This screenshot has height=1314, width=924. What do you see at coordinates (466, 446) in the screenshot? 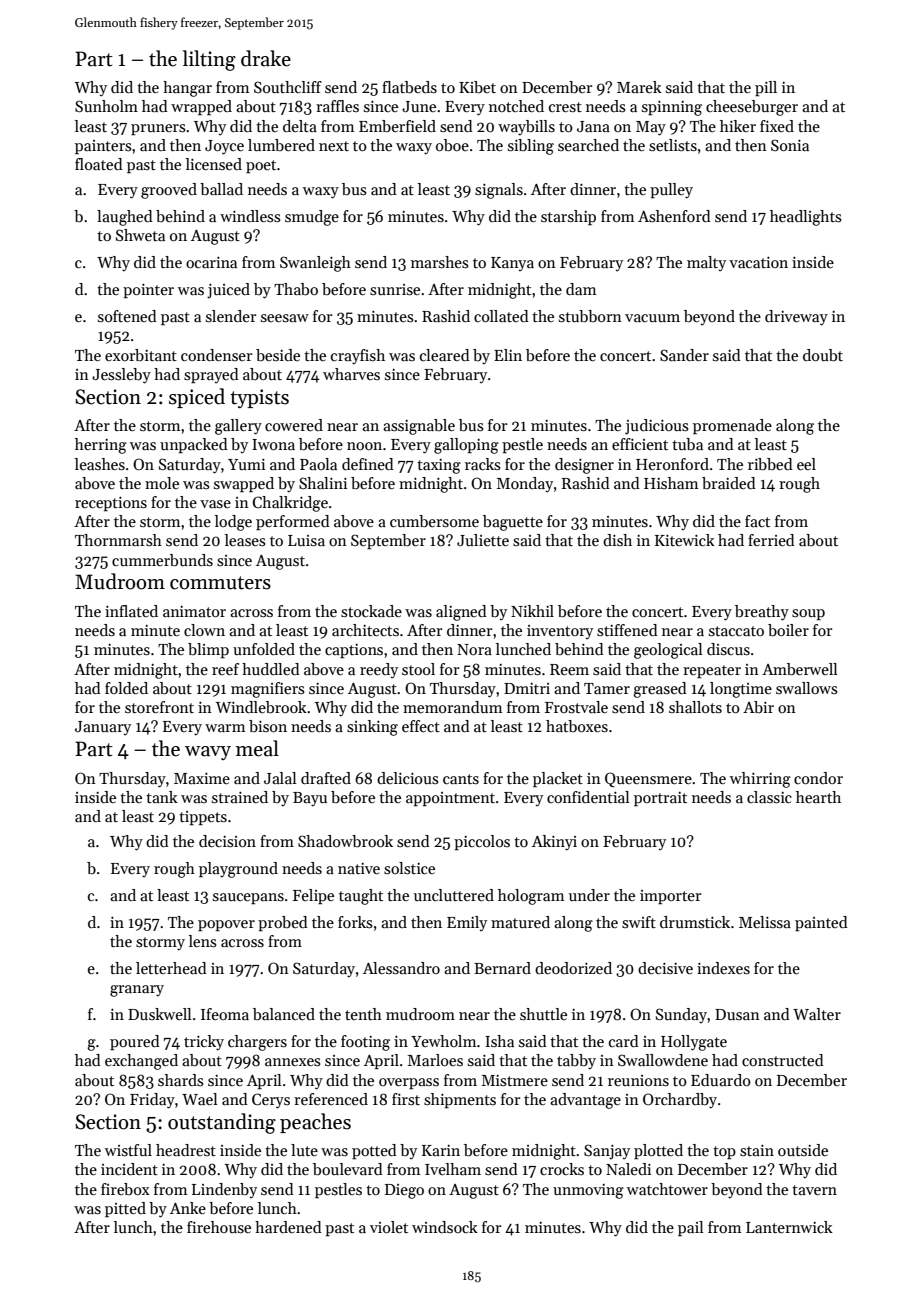
I see `galloping` at bounding box center [466, 446].
